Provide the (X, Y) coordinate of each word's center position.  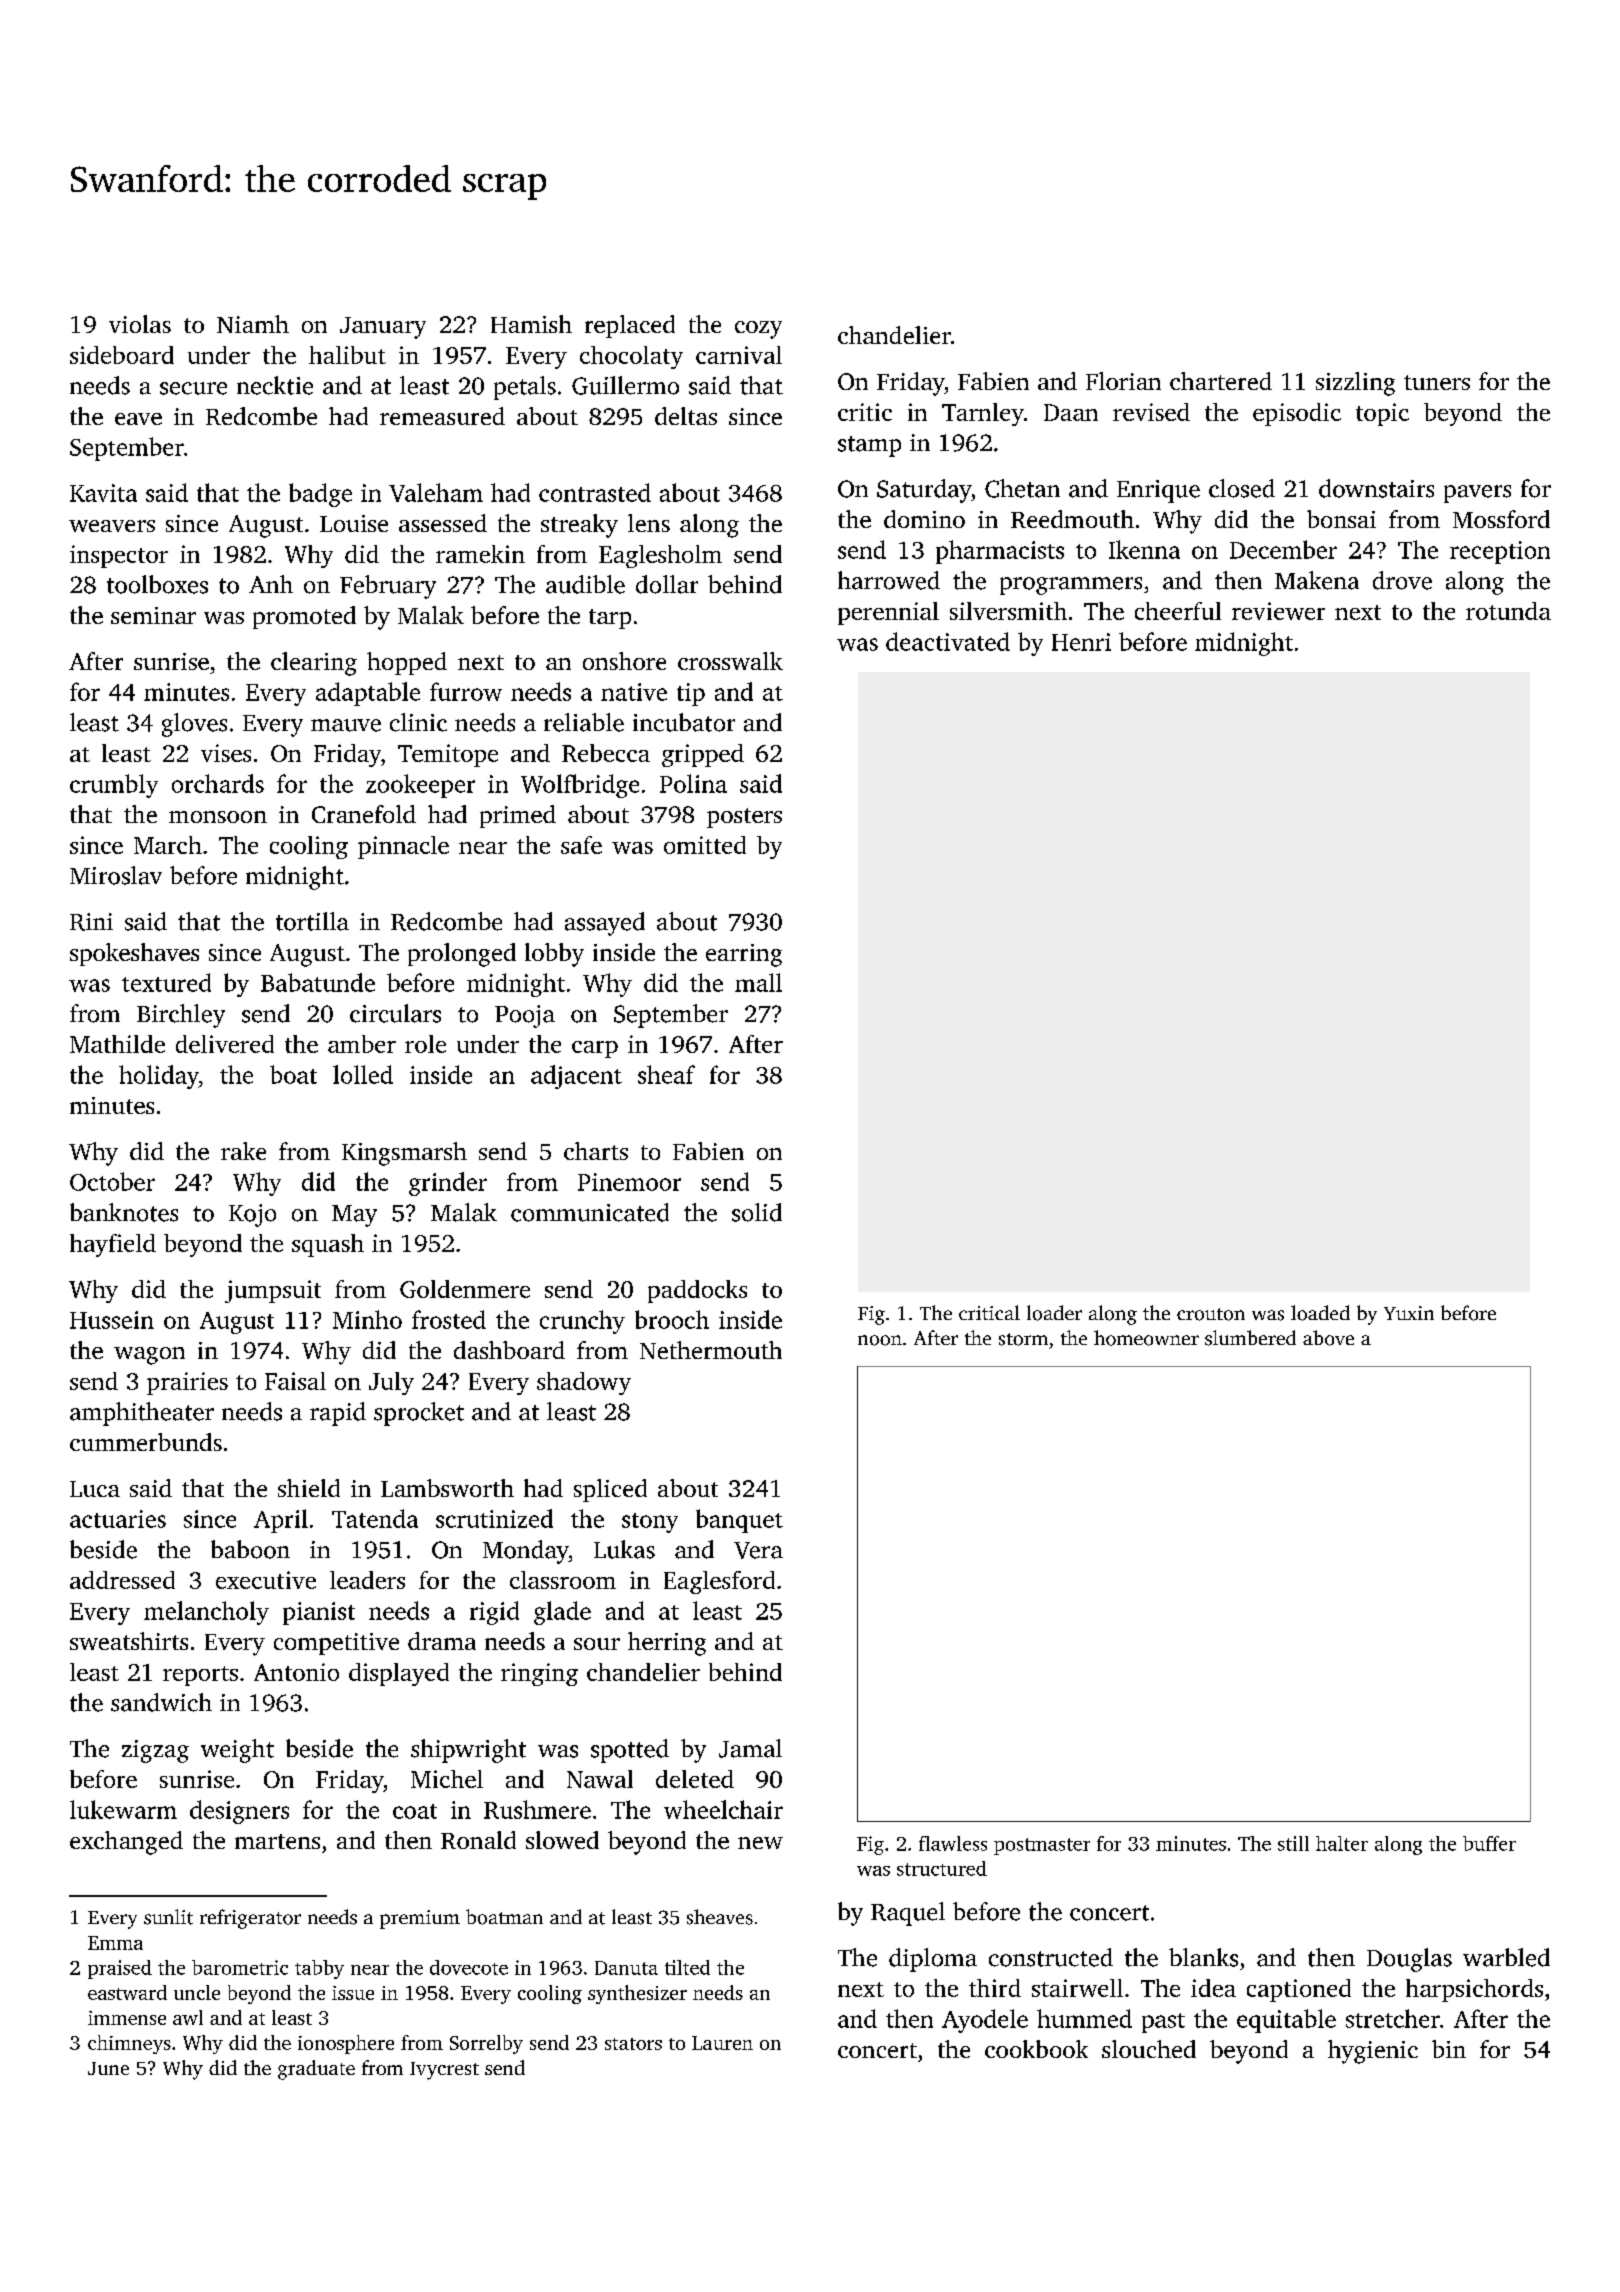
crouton (1211, 1314)
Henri (1081, 642)
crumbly (114, 786)
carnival (739, 355)
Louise (354, 523)
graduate (316, 2070)
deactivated (948, 641)
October (112, 1181)
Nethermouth (711, 1350)
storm (1023, 1339)
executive (266, 1580)
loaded (1320, 1313)
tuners (1437, 382)
